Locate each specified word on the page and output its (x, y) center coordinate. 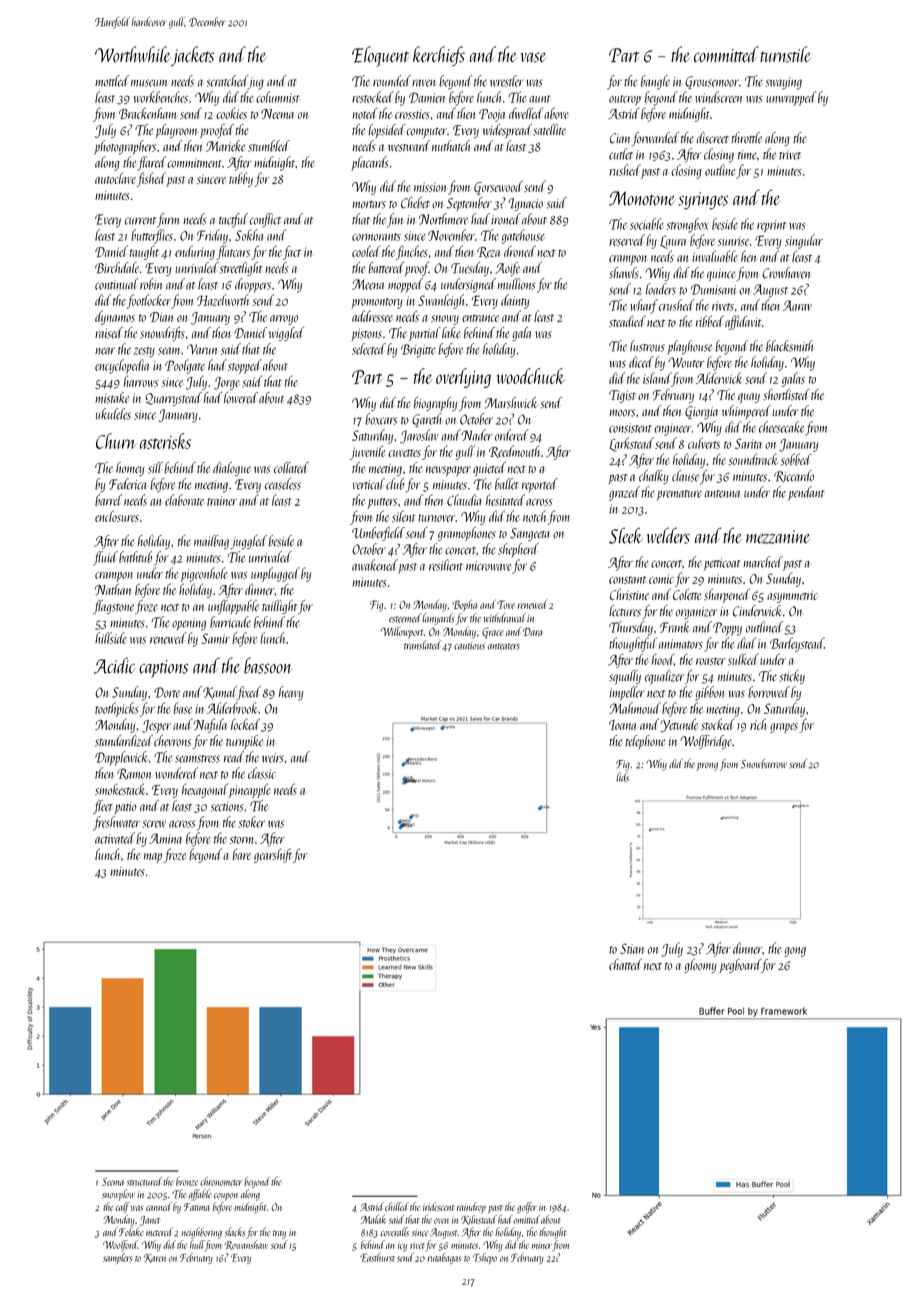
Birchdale (117, 268)
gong (795, 952)
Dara (533, 631)
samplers (117, 1258)
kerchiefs (439, 56)
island (657, 378)
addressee (372, 316)
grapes (784, 728)
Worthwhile (133, 54)
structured (144, 1181)
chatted (625, 964)
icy (402, 1247)
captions (164, 669)
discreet (713, 138)
